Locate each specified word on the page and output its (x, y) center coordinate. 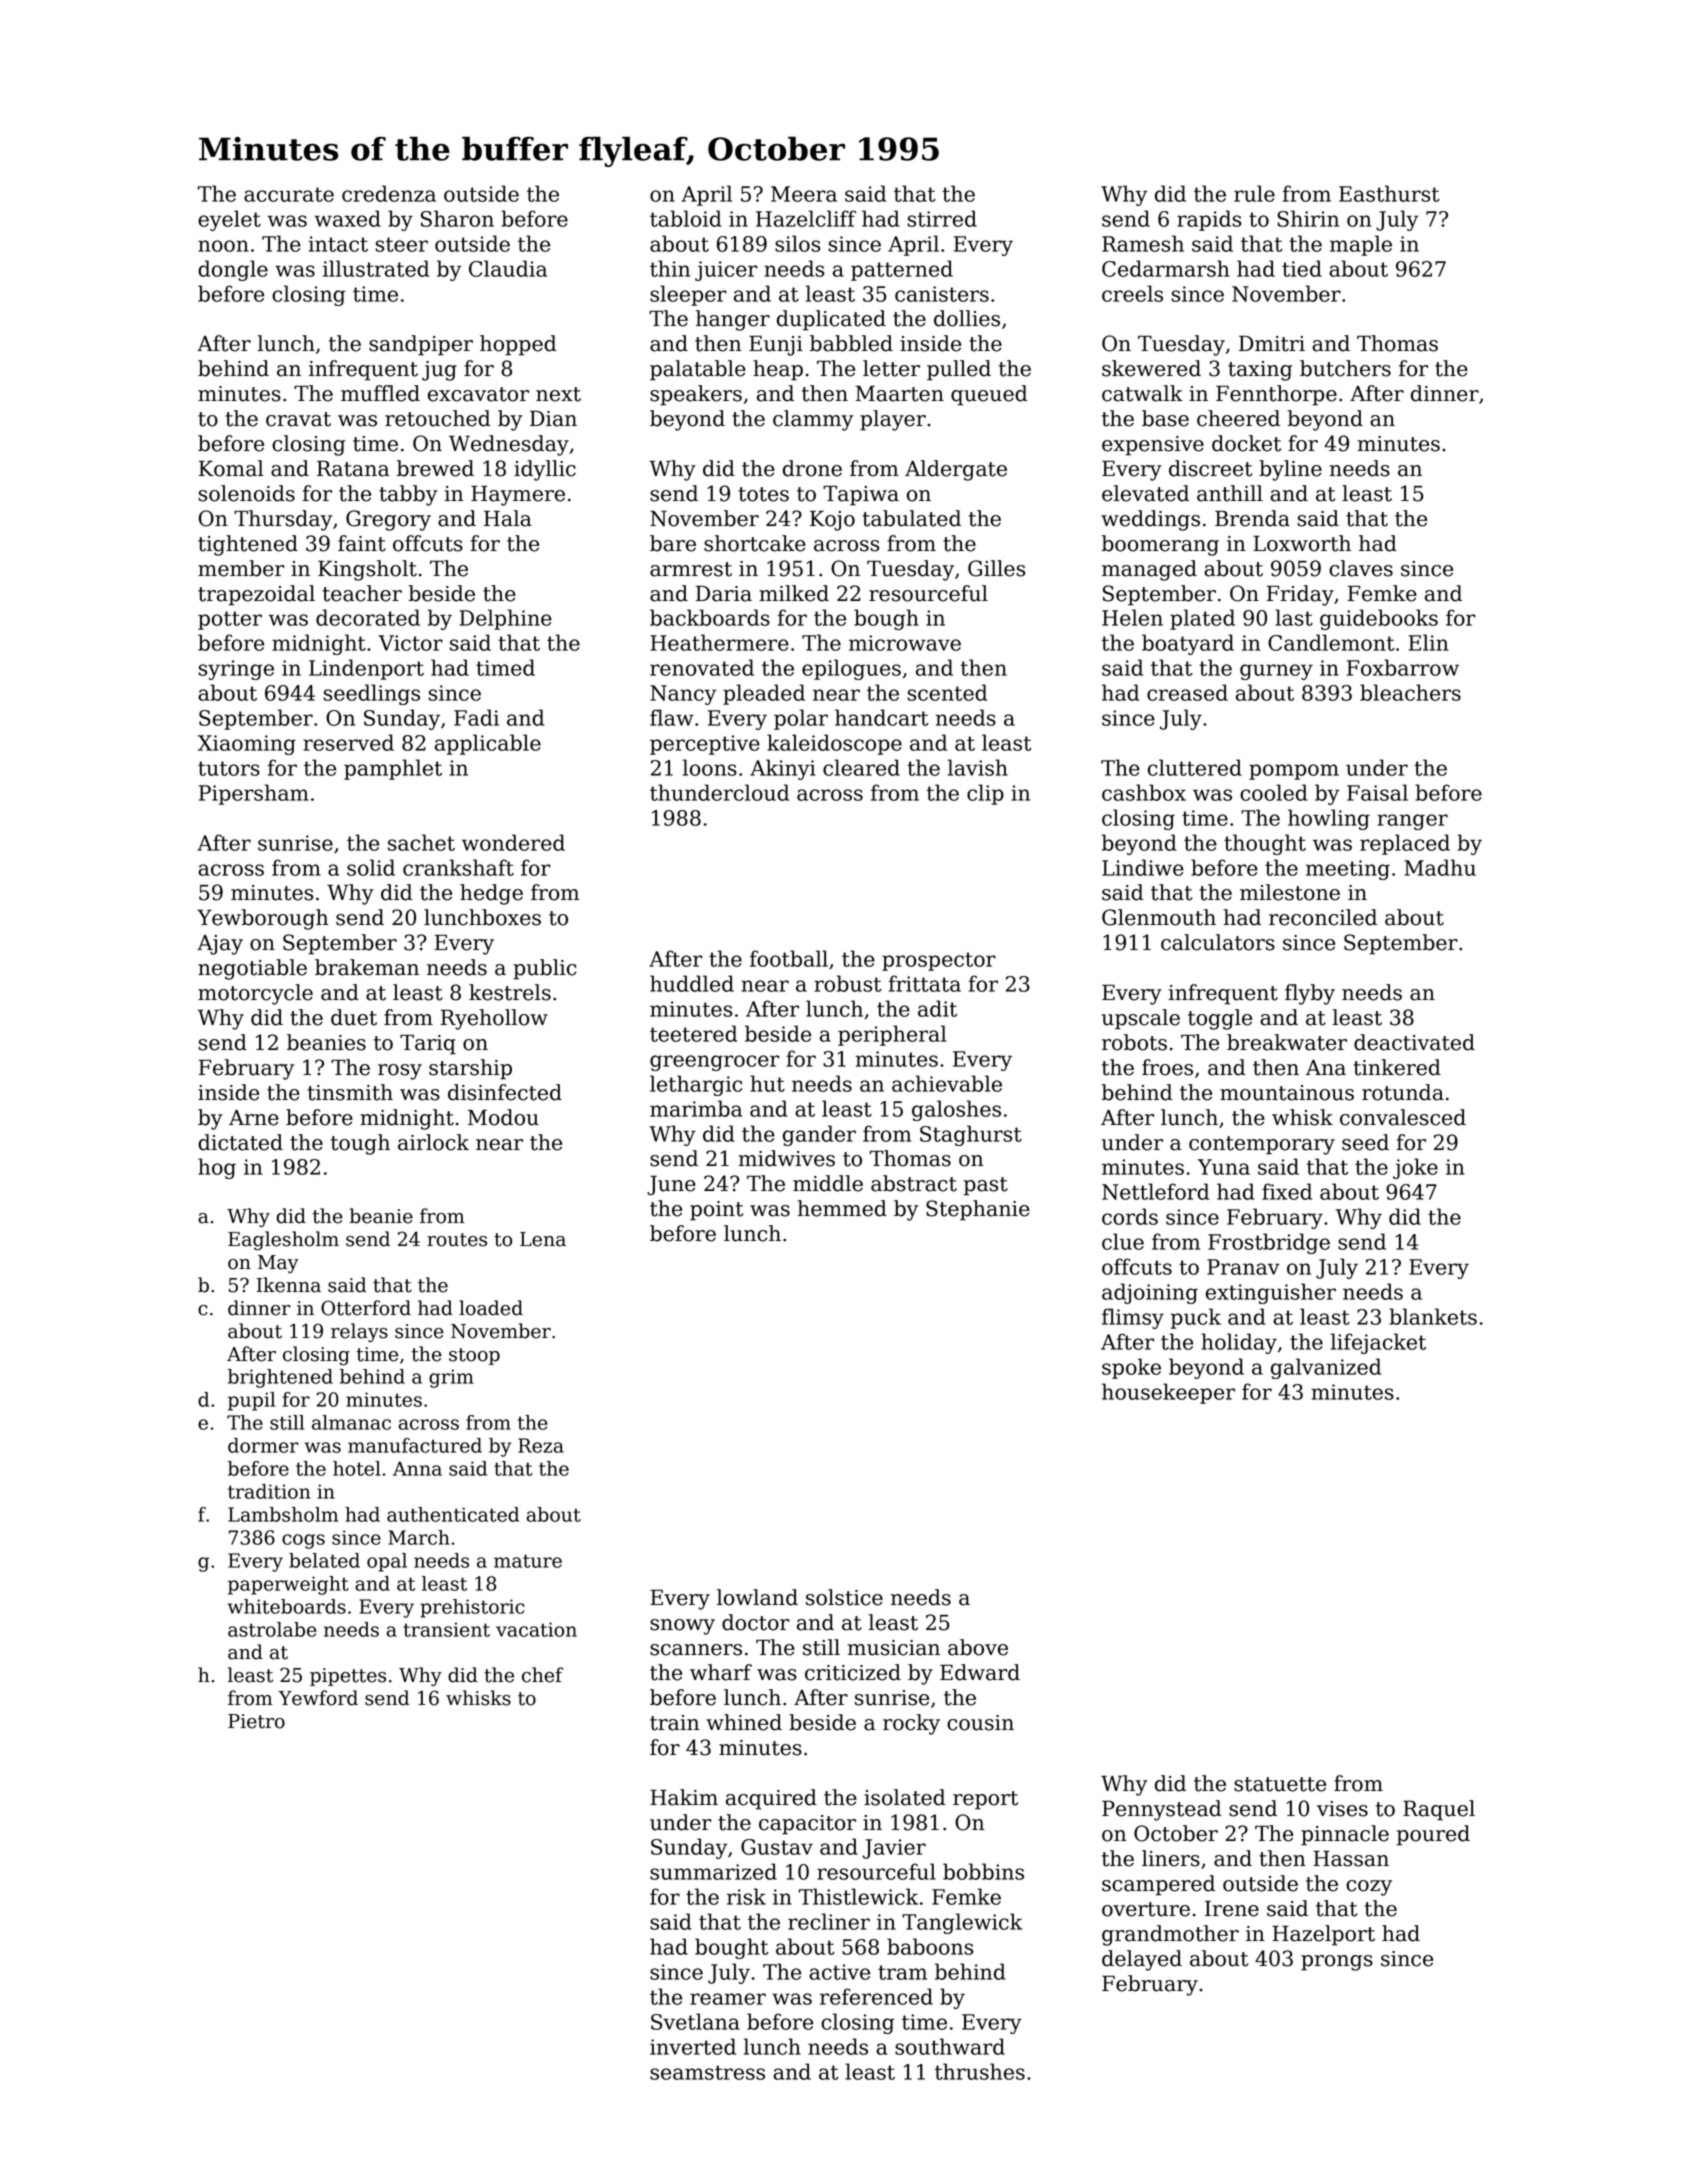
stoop (474, 1356)
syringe (236, 670)
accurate (289, 194)
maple (1361, 245)
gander (819, 1135)
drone (812, 468)
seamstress (707, 2072)
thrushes (980, 2071)
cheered (1238, 418)
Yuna (1224, 1167)
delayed (1142, 1960)
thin (670, 268)
